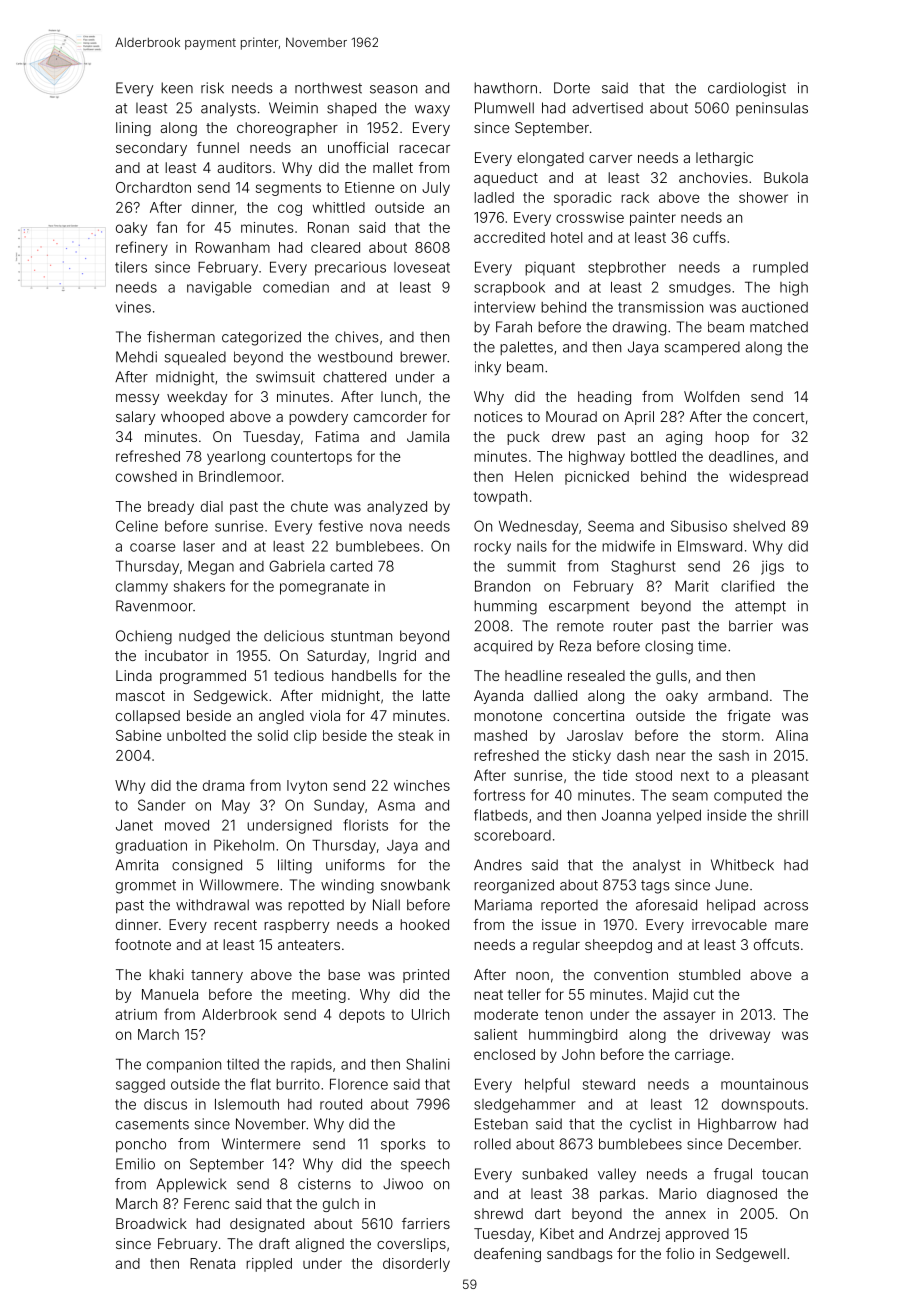  What do you see at coordinates (135, 418) in the screenshot?
I see `salary` at bounding box center [135, 418].
